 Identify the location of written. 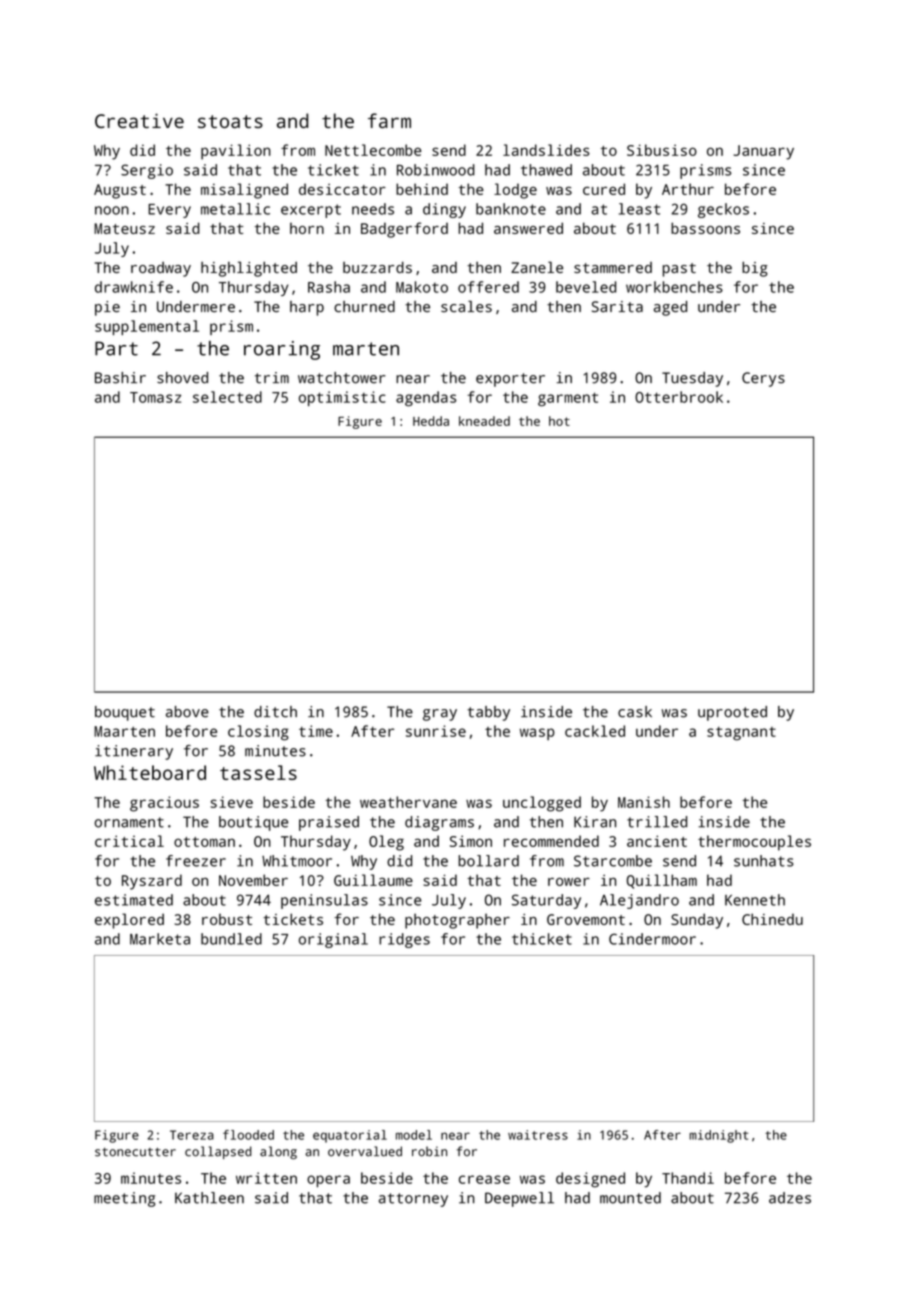
(266, 1178).
